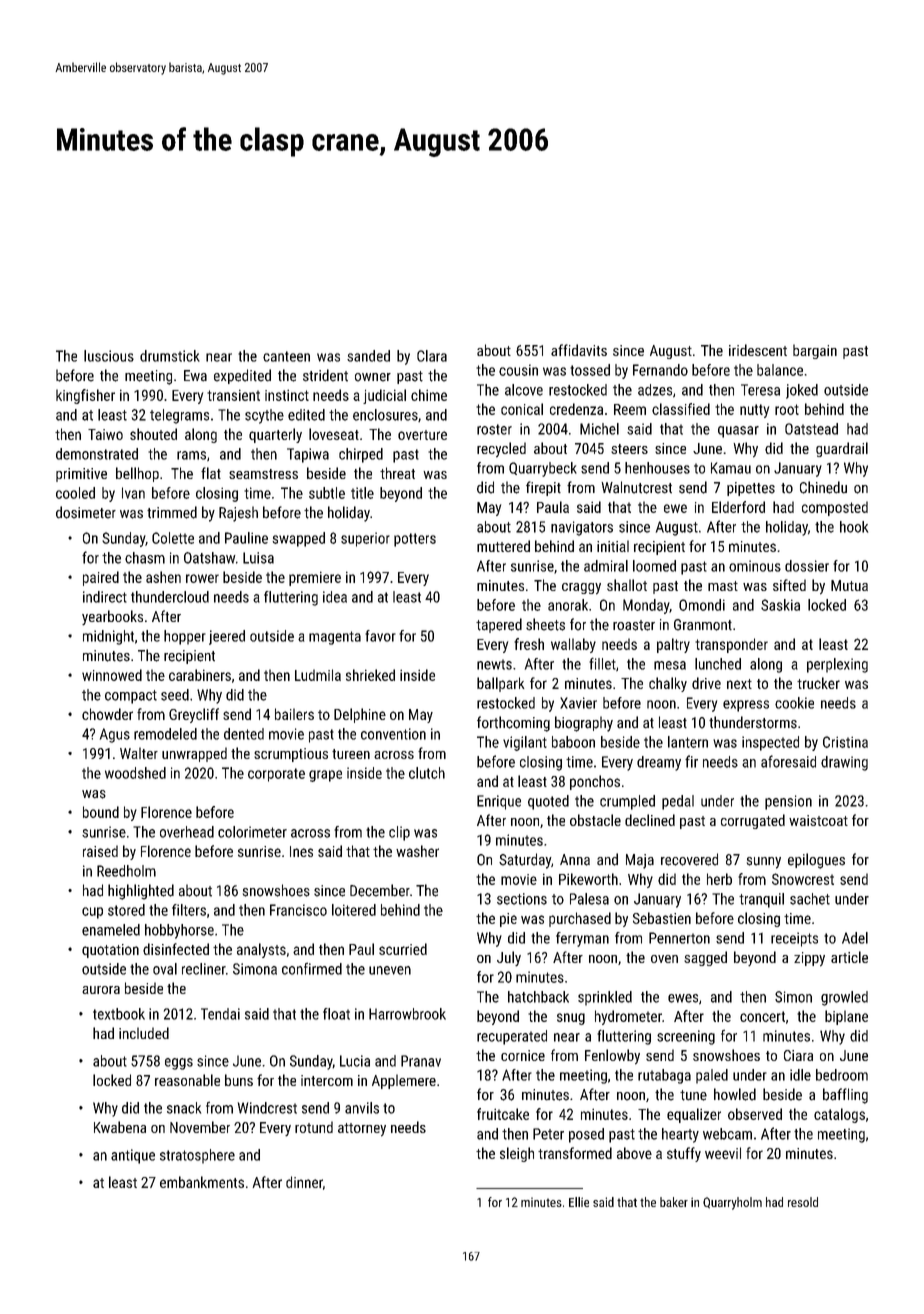 Image resolution: width=924 pixels, height=1314 pixels. I want to click on Quarrybeck, so click(543, 469).
